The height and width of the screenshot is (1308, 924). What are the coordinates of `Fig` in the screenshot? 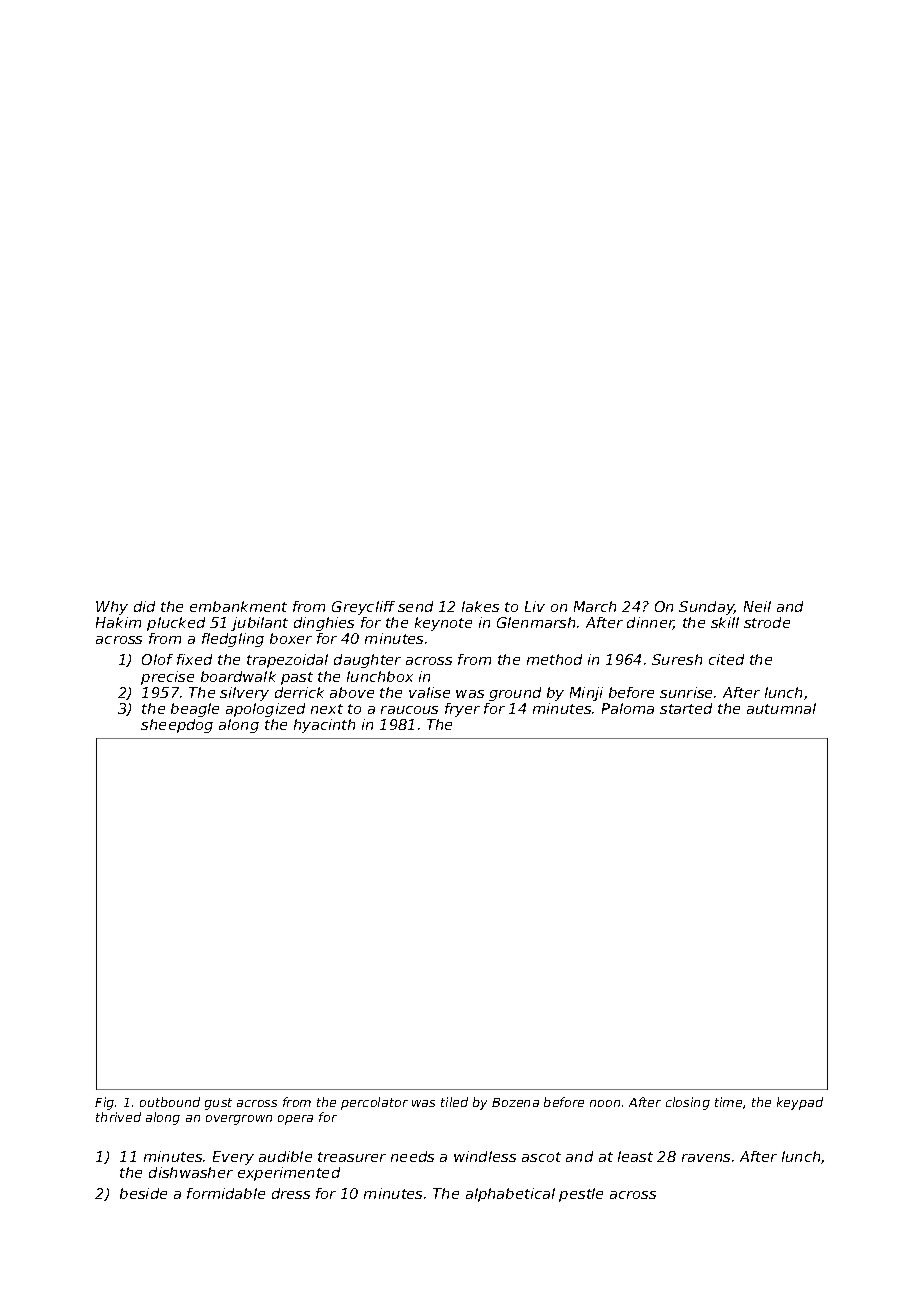 It's located at (104, 1103).
